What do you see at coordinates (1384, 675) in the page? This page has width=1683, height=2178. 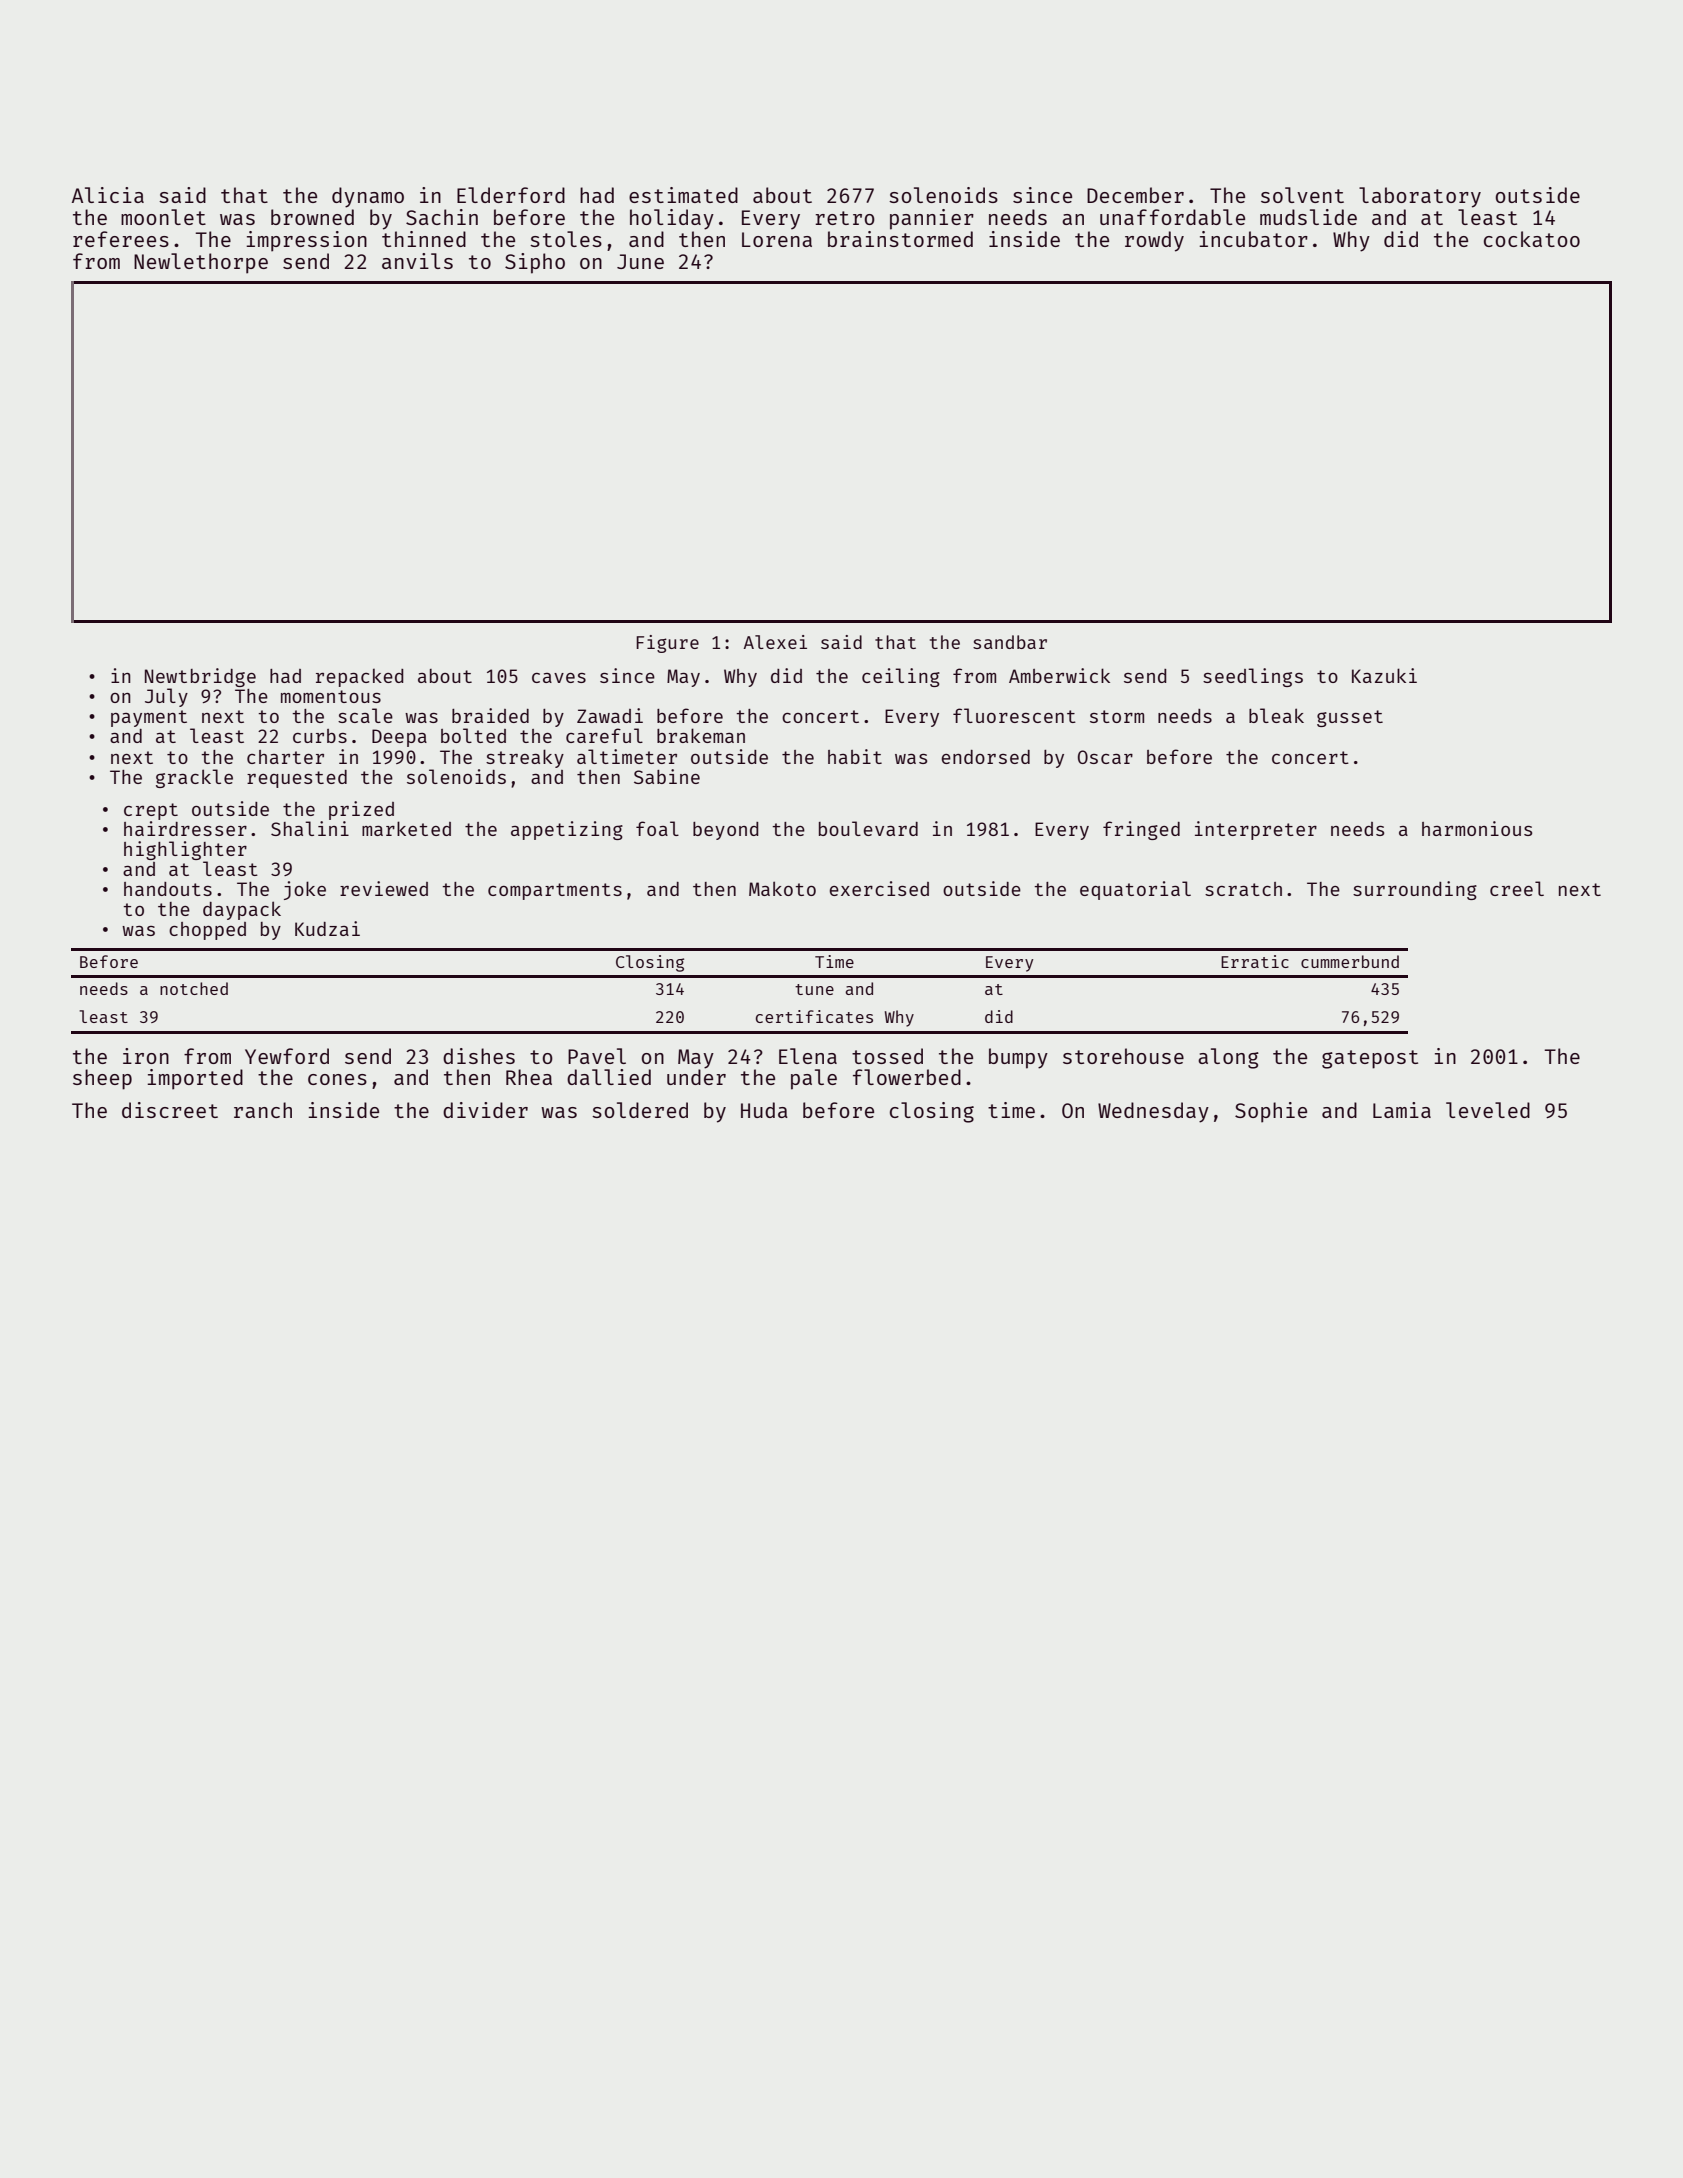 I see `Kazuki` at bounding box center [1384, 675].
